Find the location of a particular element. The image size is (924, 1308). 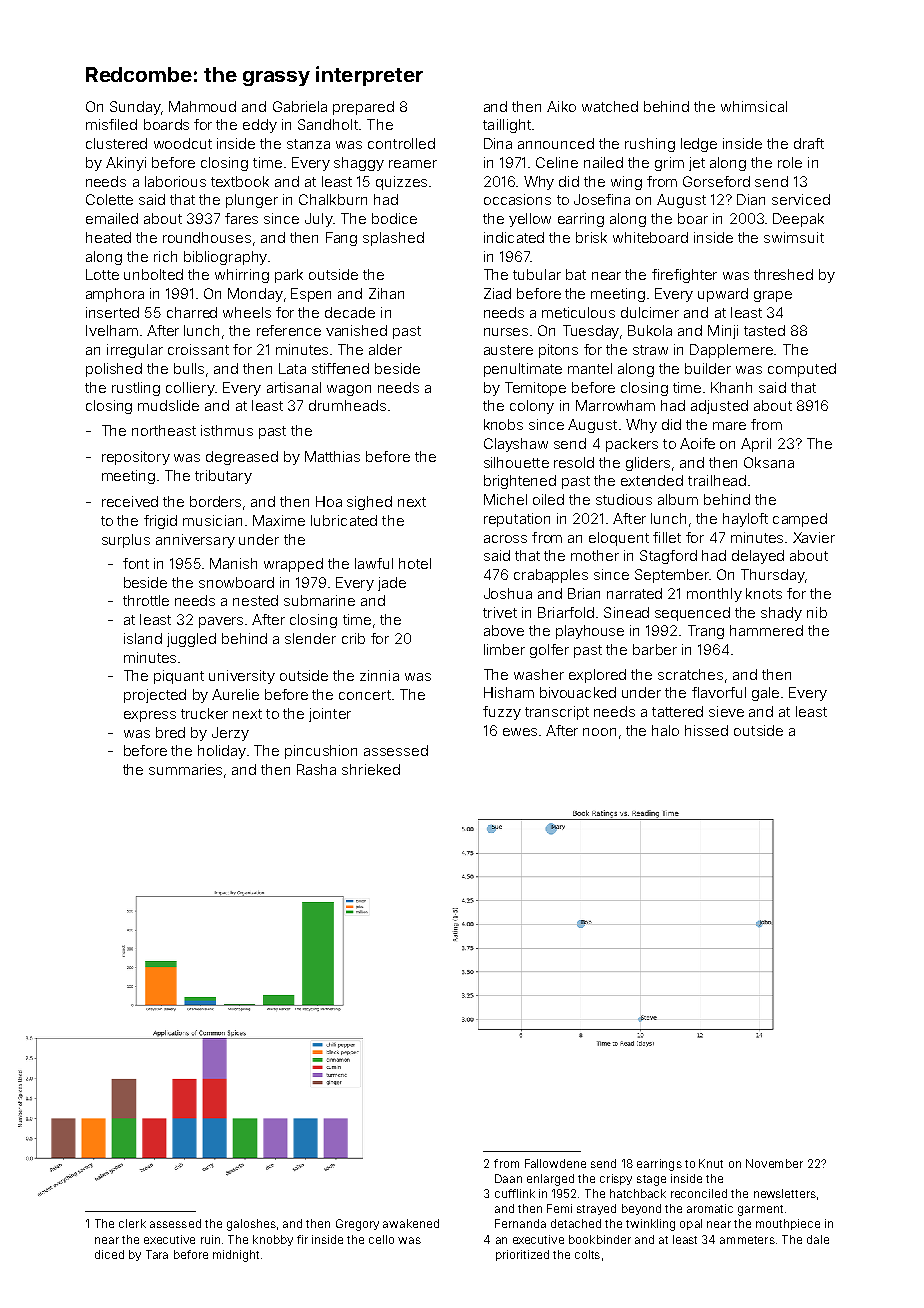

bodice is located at coordinates (394, 218).
